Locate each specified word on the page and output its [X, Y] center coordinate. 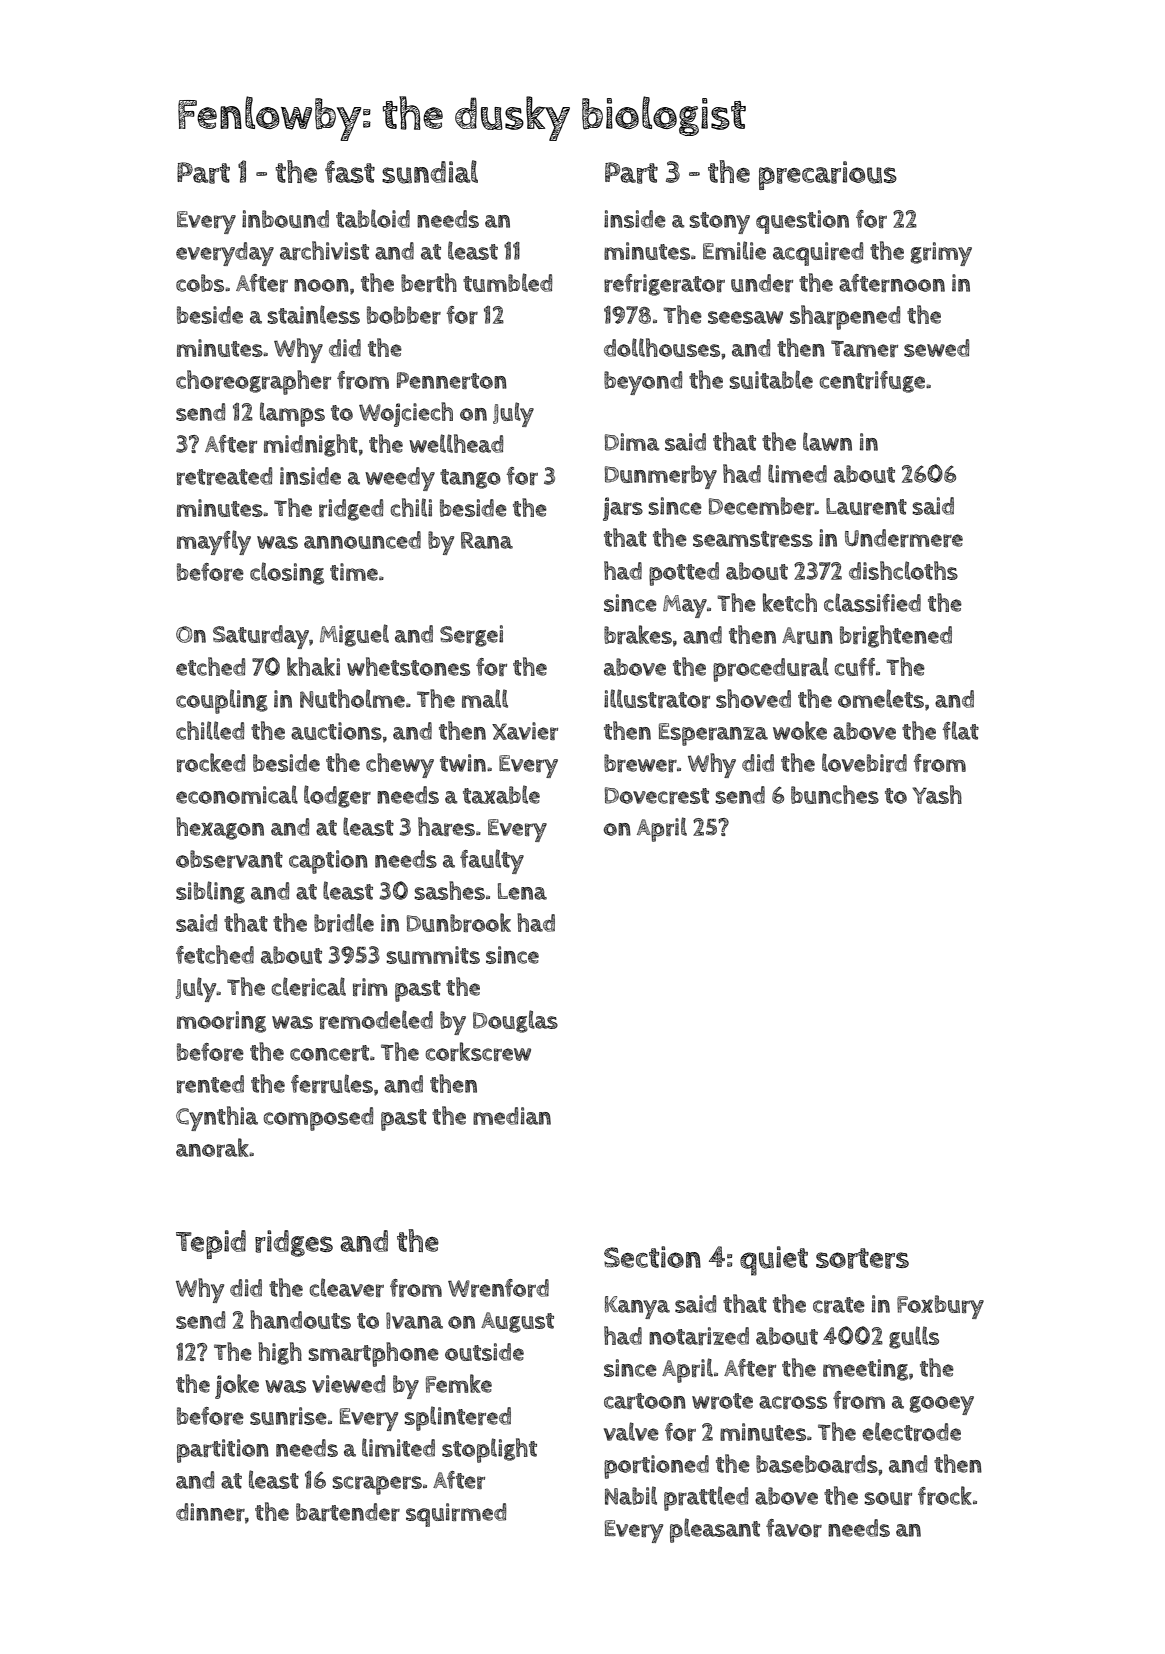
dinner [210, 1512]
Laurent [866, 506]
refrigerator [664, 285]
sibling [210, 892]
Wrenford [498, 1288]
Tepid [211, 1244]
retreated [224, 476]
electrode [911, 1431]
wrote [722, 1401]
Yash [937, 794]
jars [623, 509]
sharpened [845, 317]
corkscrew [478, 1051]
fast [350, 171]
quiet [774, 1261]
